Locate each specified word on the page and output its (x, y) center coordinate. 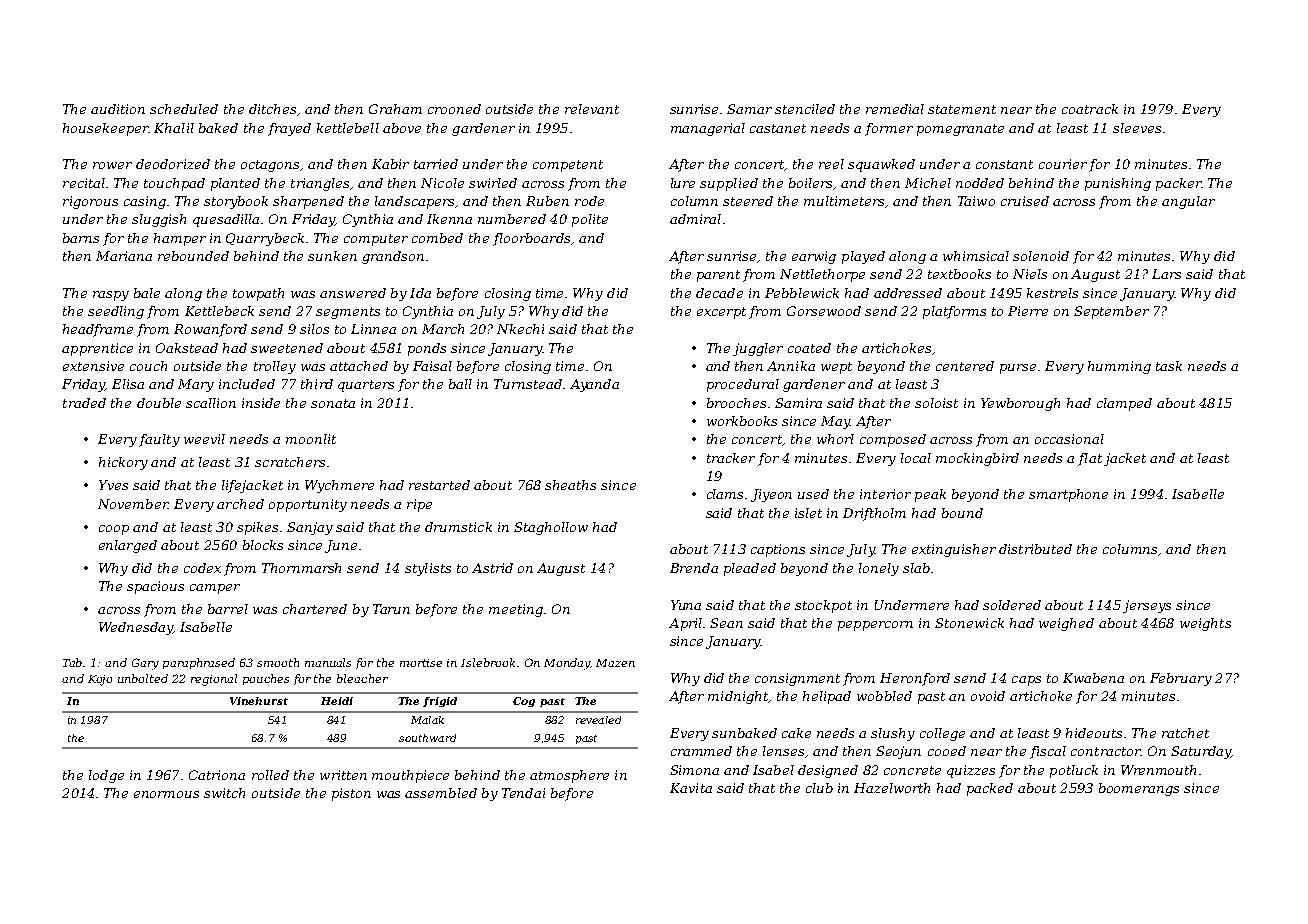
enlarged (128, 546)
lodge (106, 776)
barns (81, 238)
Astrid (492, 568)
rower (112, 165)
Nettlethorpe (822, 275)
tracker (731, 458)
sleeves (1137, 128)
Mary (196, 385)
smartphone (1068, 495)
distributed (1035, 549)
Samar (749, 109)
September (1111, 312)
